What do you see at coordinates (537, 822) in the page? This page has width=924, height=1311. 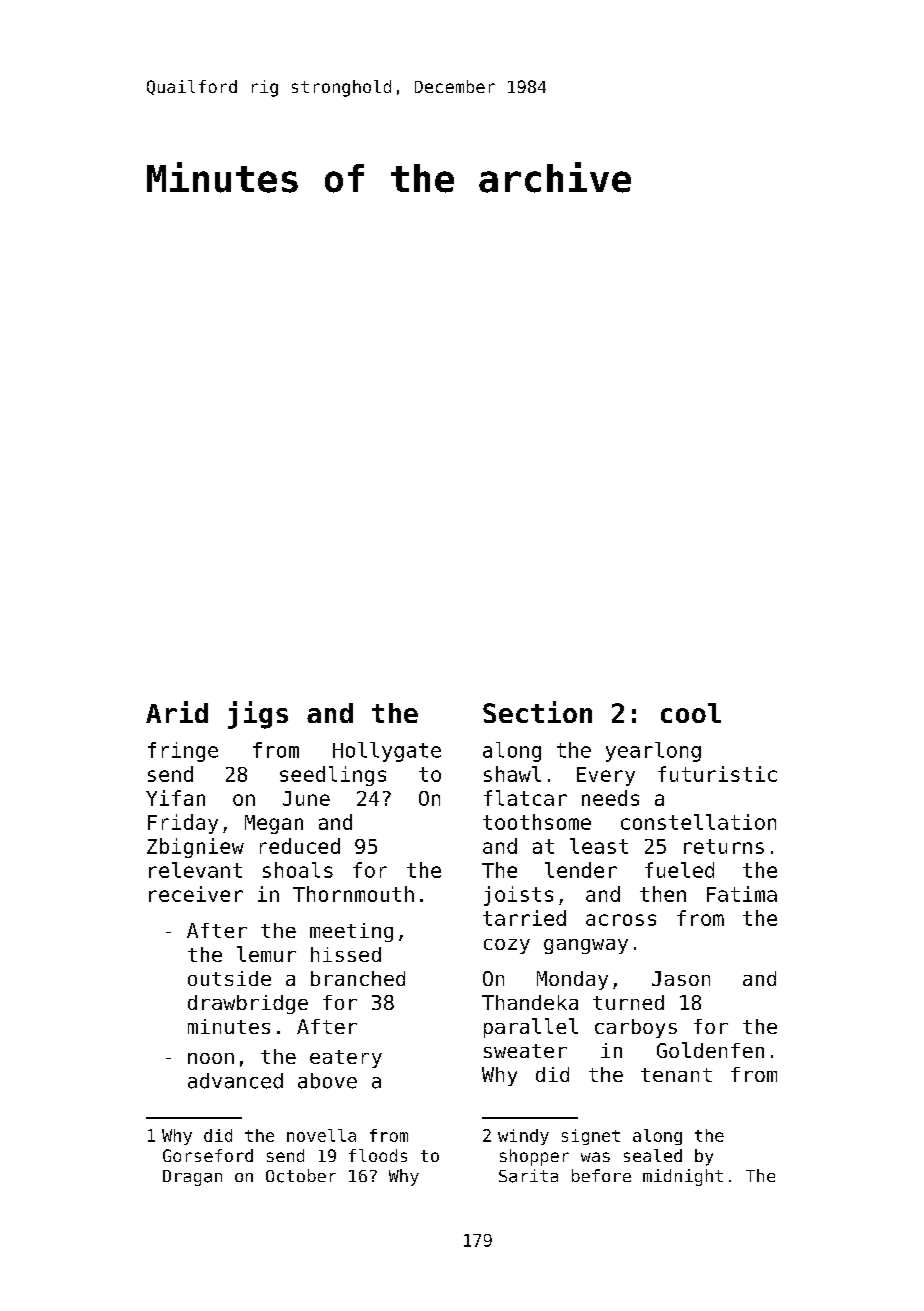 I see `toothsome` at bounding box center [537, 822].
